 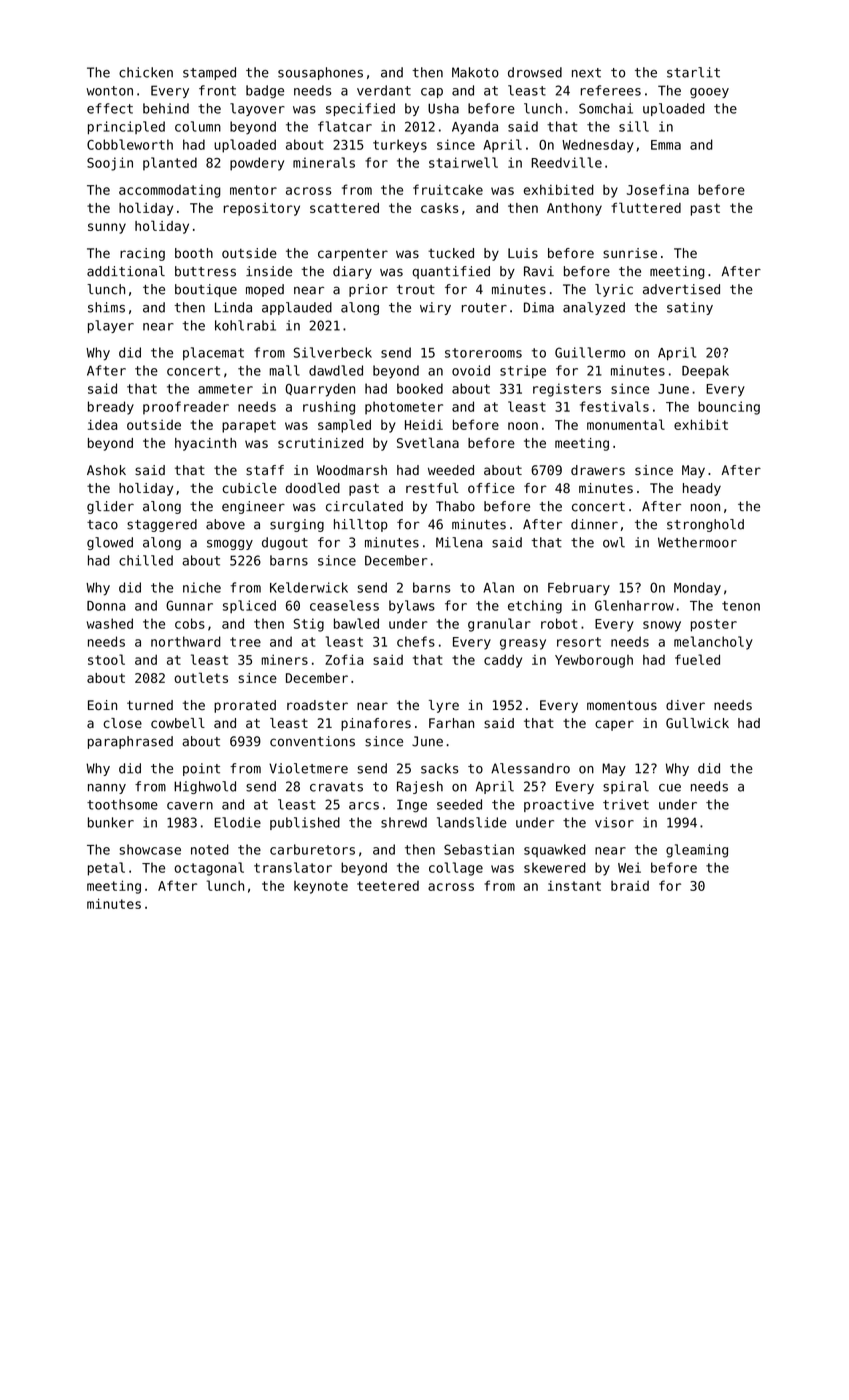 I want to click on teetered, so click(x=388, y=886).
